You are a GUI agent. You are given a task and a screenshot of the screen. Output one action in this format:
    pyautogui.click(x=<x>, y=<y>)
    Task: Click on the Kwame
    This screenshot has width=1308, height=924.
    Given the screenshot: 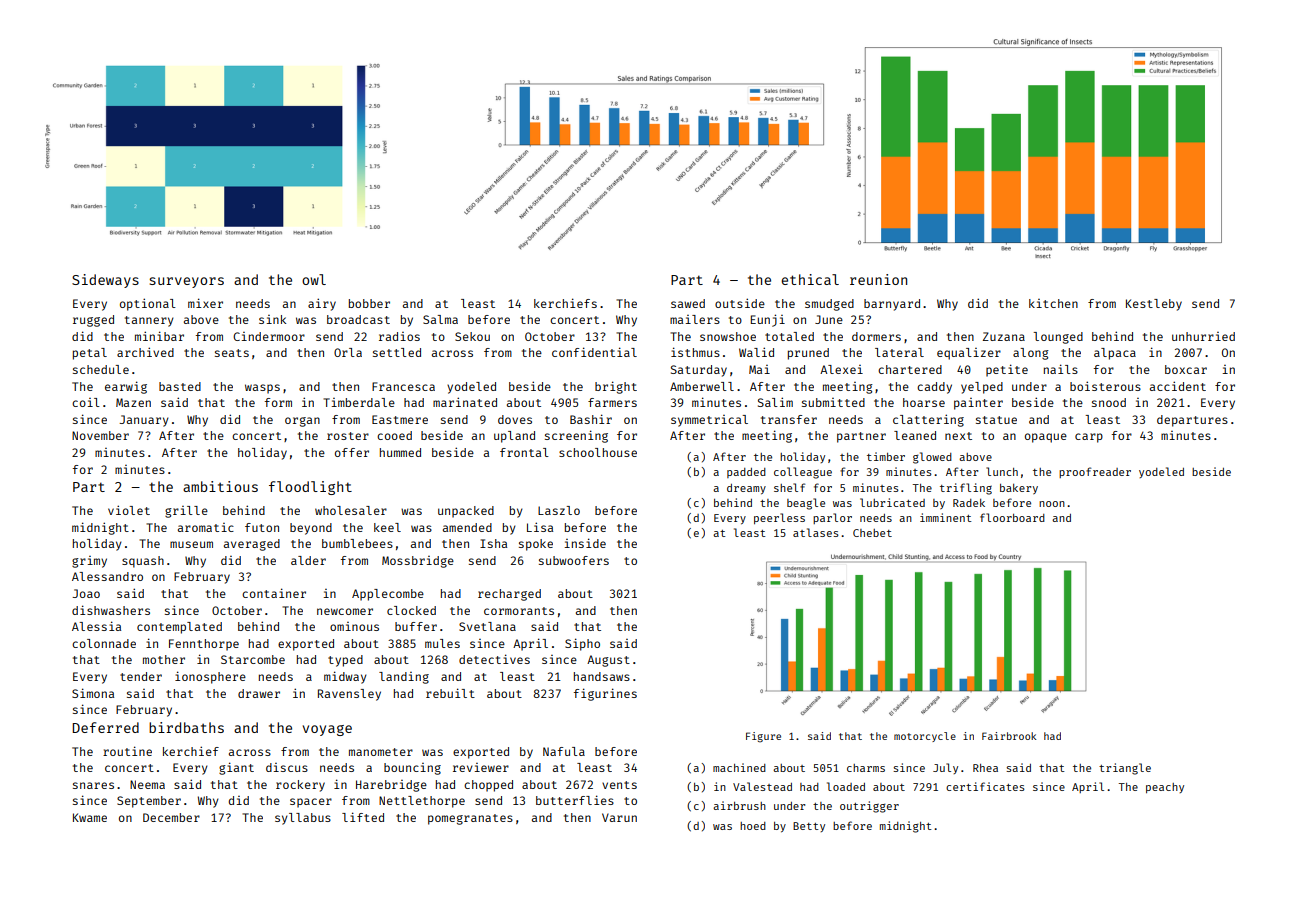 What is the action you would take?
    pyautogui.click(x=90, y=817)
